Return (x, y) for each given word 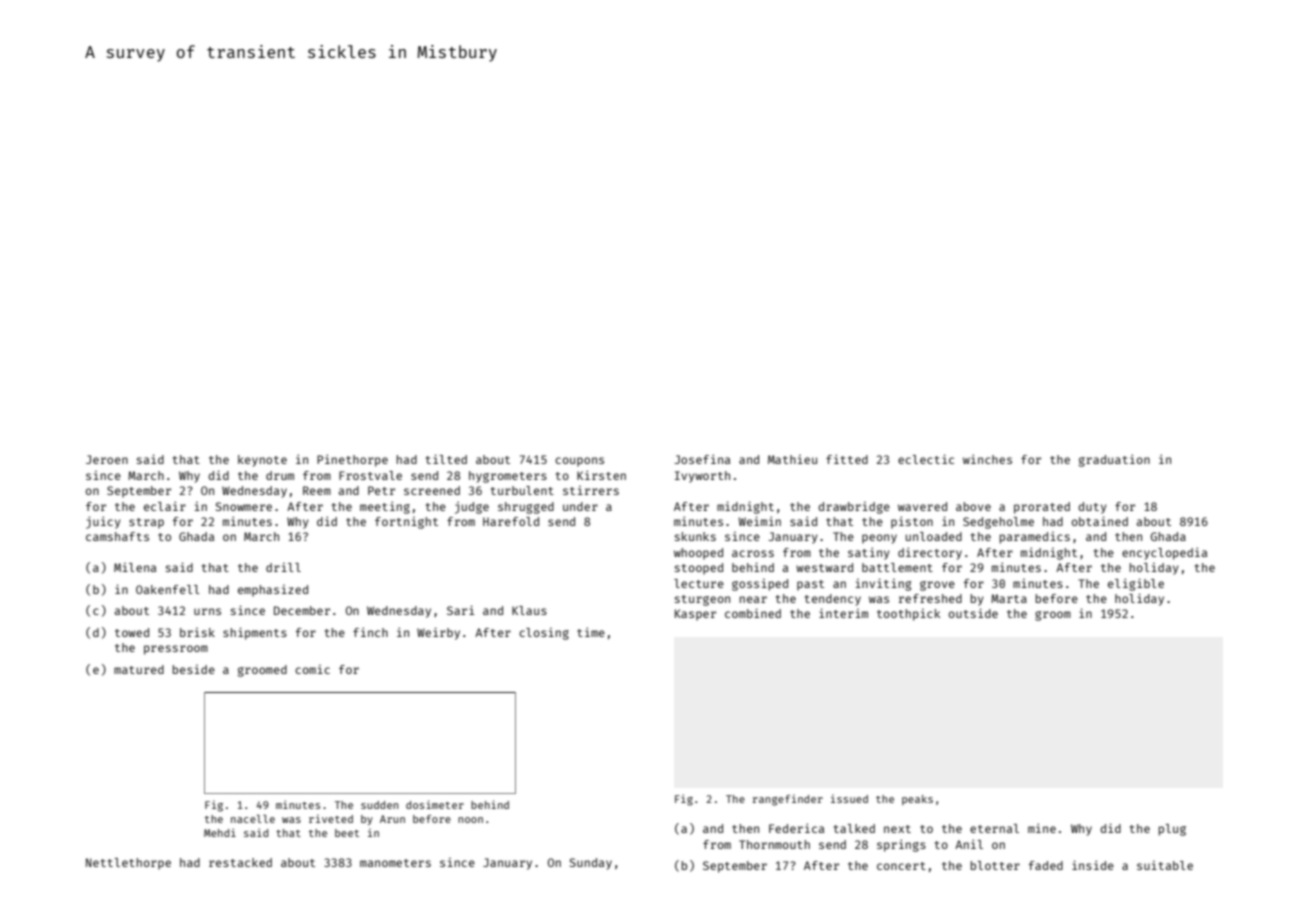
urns (207, 611)
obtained (1100, 521)
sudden (379, 805)
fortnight (406, 523)
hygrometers (508, 477)
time (591, 632)
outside (973, 613)
